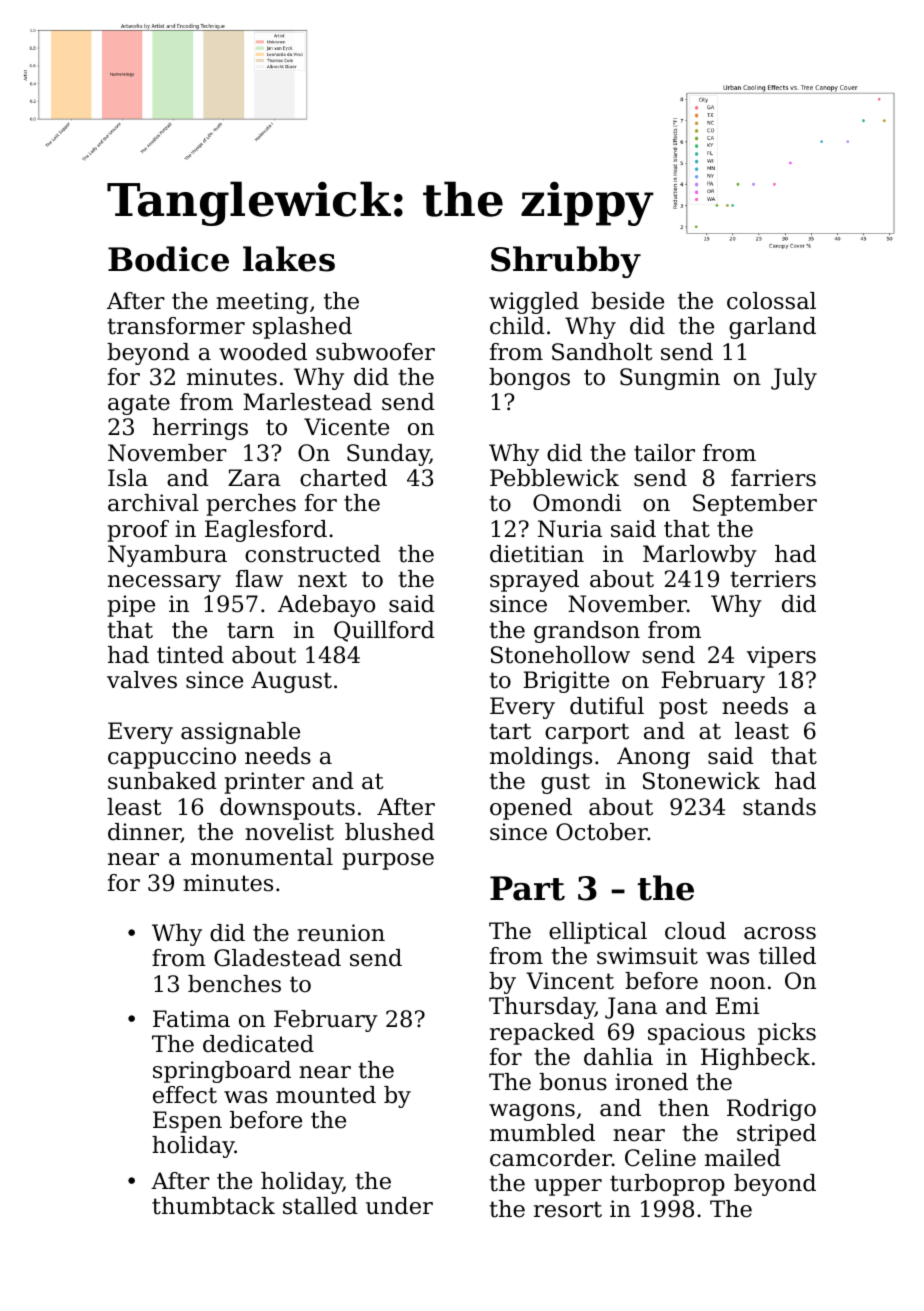  Describe the element at coordinates (262, 857) in the screenshot. I see `monumental` at that location.
